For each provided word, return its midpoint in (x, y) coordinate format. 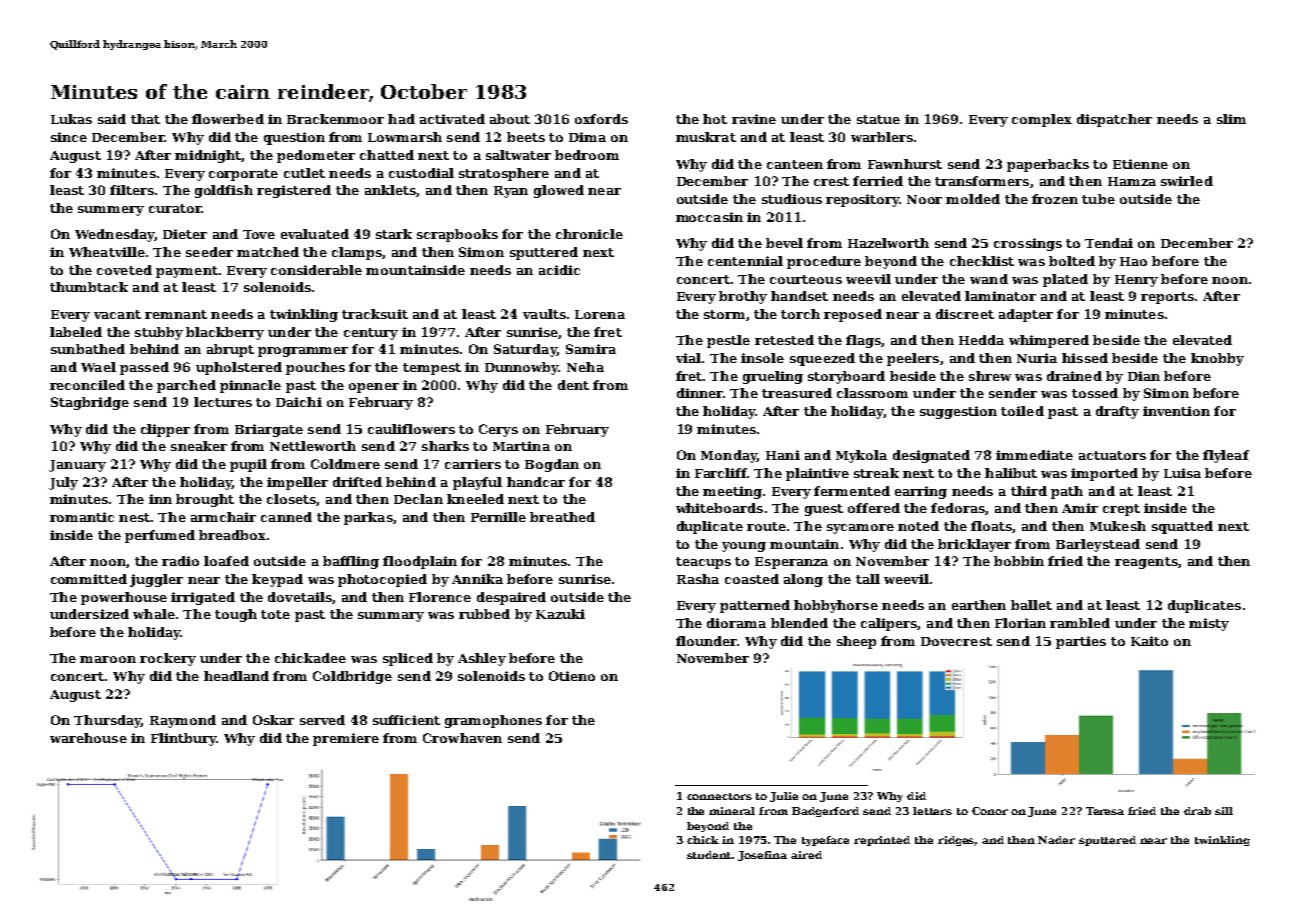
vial (688, 358)
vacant (117, 314)
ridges (956, 841)
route (766, 526)
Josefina (762, 856)
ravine (754, 119)
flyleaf (1226, 456)
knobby (1217, 359)
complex (1042, 120)
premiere (346, 739)
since (69, 137)
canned (286, 517)
